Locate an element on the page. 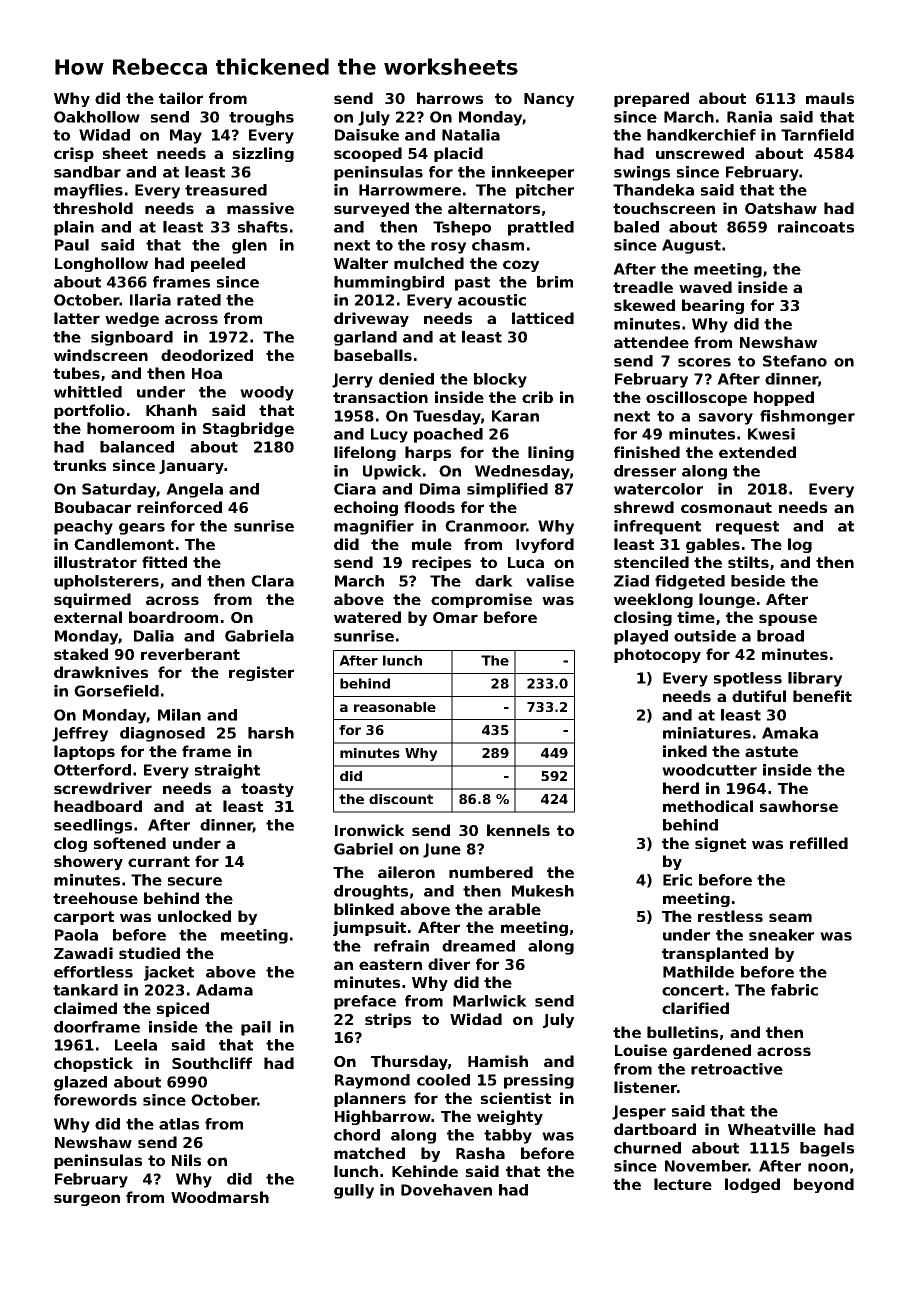 The height and width of the image is (1316, 908). gully is located at coordinates (354, 1191).
